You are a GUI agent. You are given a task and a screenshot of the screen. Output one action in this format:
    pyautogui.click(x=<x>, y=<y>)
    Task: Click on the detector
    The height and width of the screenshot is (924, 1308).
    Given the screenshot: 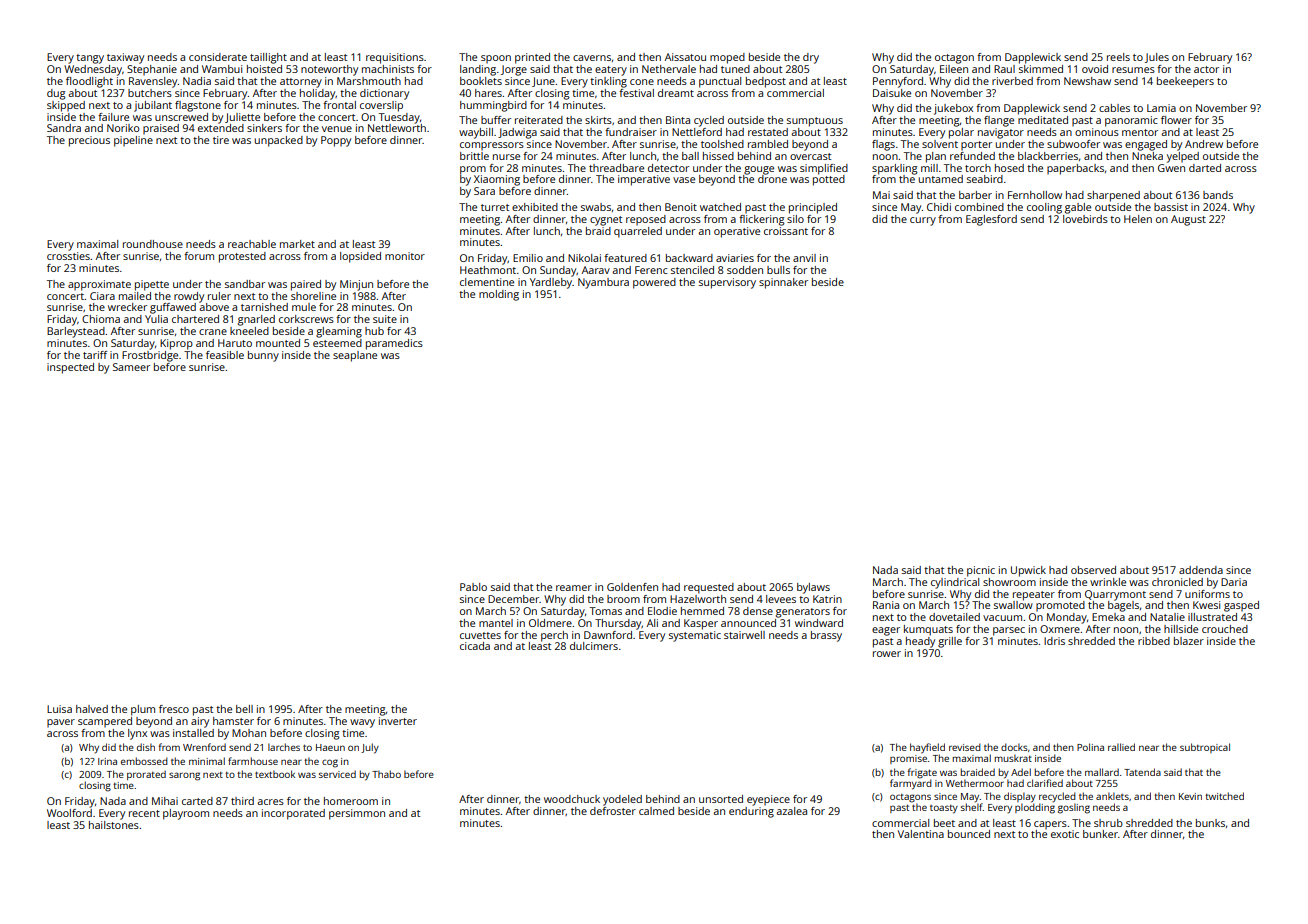 What is the action you would take?
    pyautogui.click(x=668, y=168)
